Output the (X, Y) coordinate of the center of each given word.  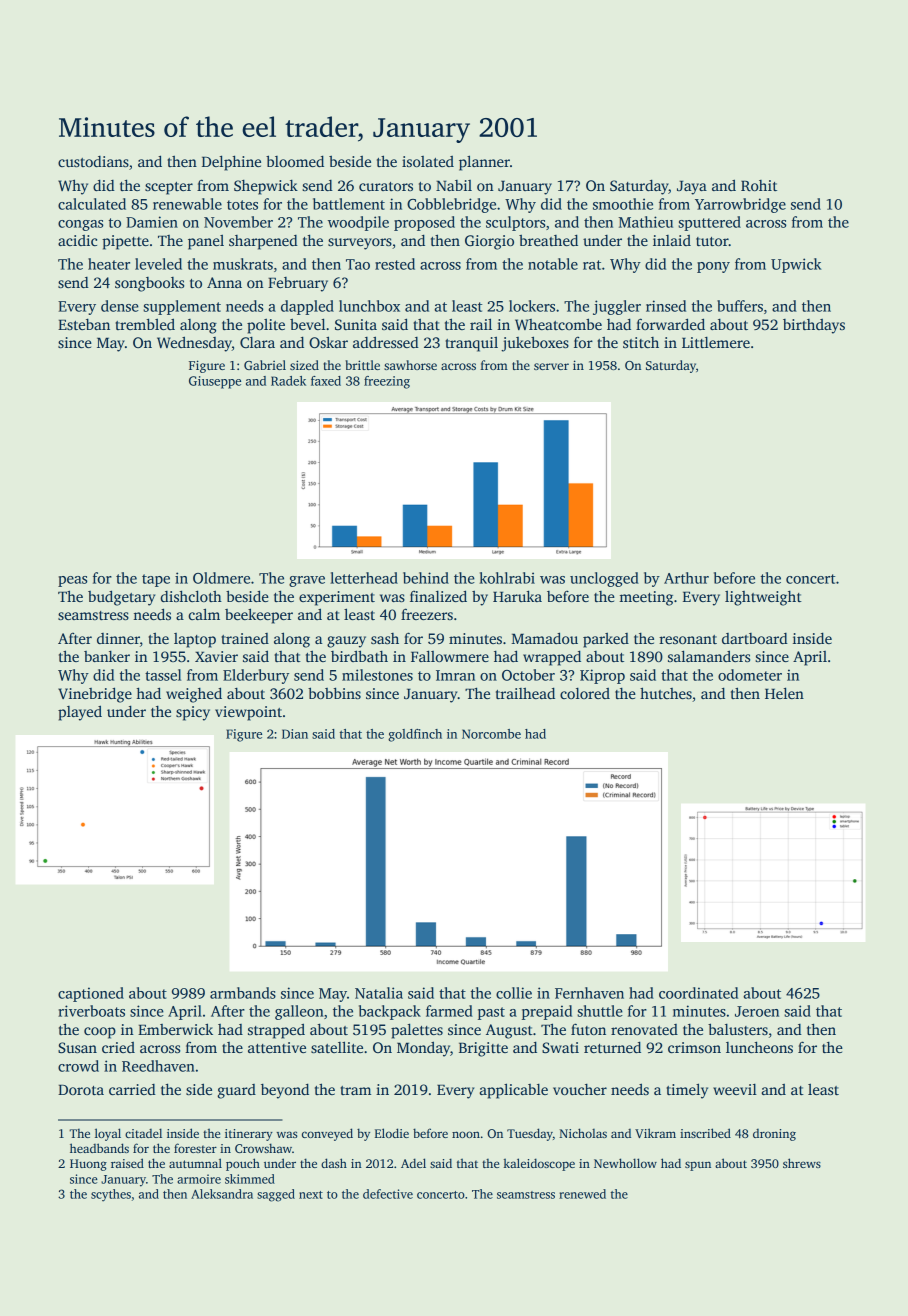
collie (514, 993)
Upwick (796, 265)
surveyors (360, 244)
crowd (78, 1066)
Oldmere (221, 578)
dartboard (755, 638)
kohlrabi (507, 578)
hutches (666, 693)
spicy (193, 713)
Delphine (231, 163)
